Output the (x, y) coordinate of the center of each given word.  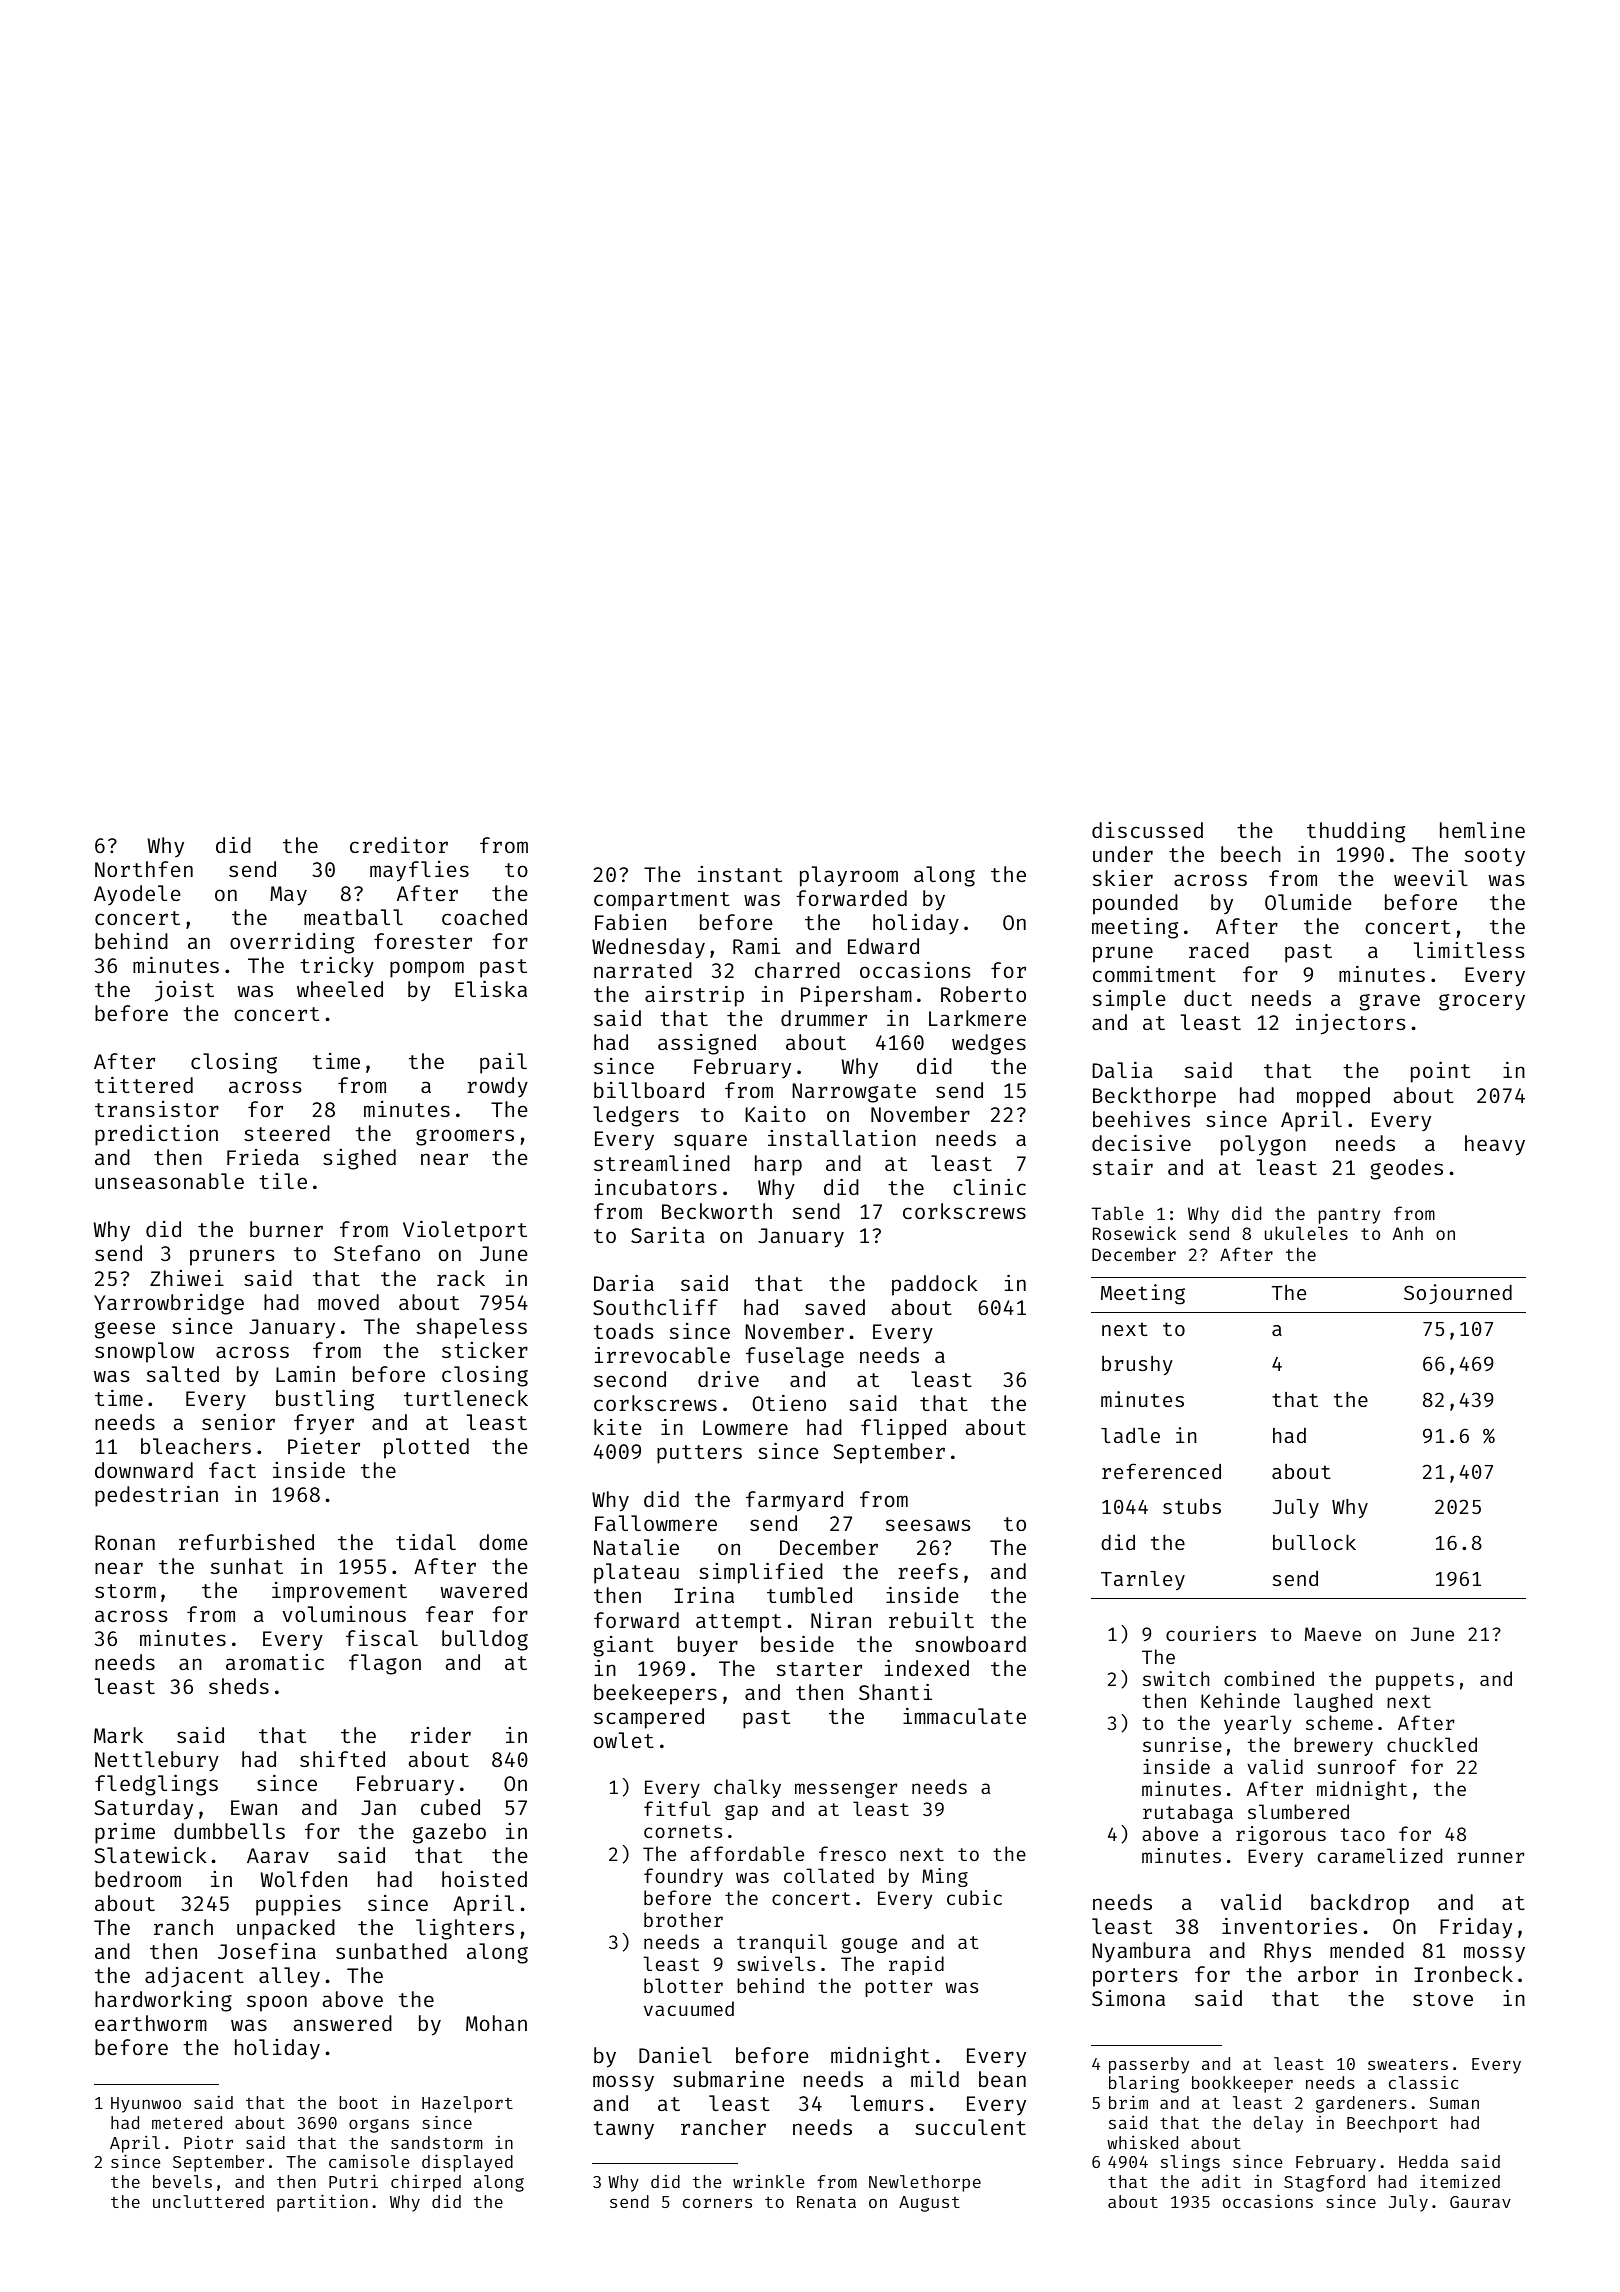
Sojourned (1458, 1294)
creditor (399, 845)
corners (717, 2203)
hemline (1482, 829)
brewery (1333, 1746)
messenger (846, 1790)
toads (623, 1331)
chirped (426, 2183)
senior (238, 1422)
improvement (339, 1592)
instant (740, 874)
